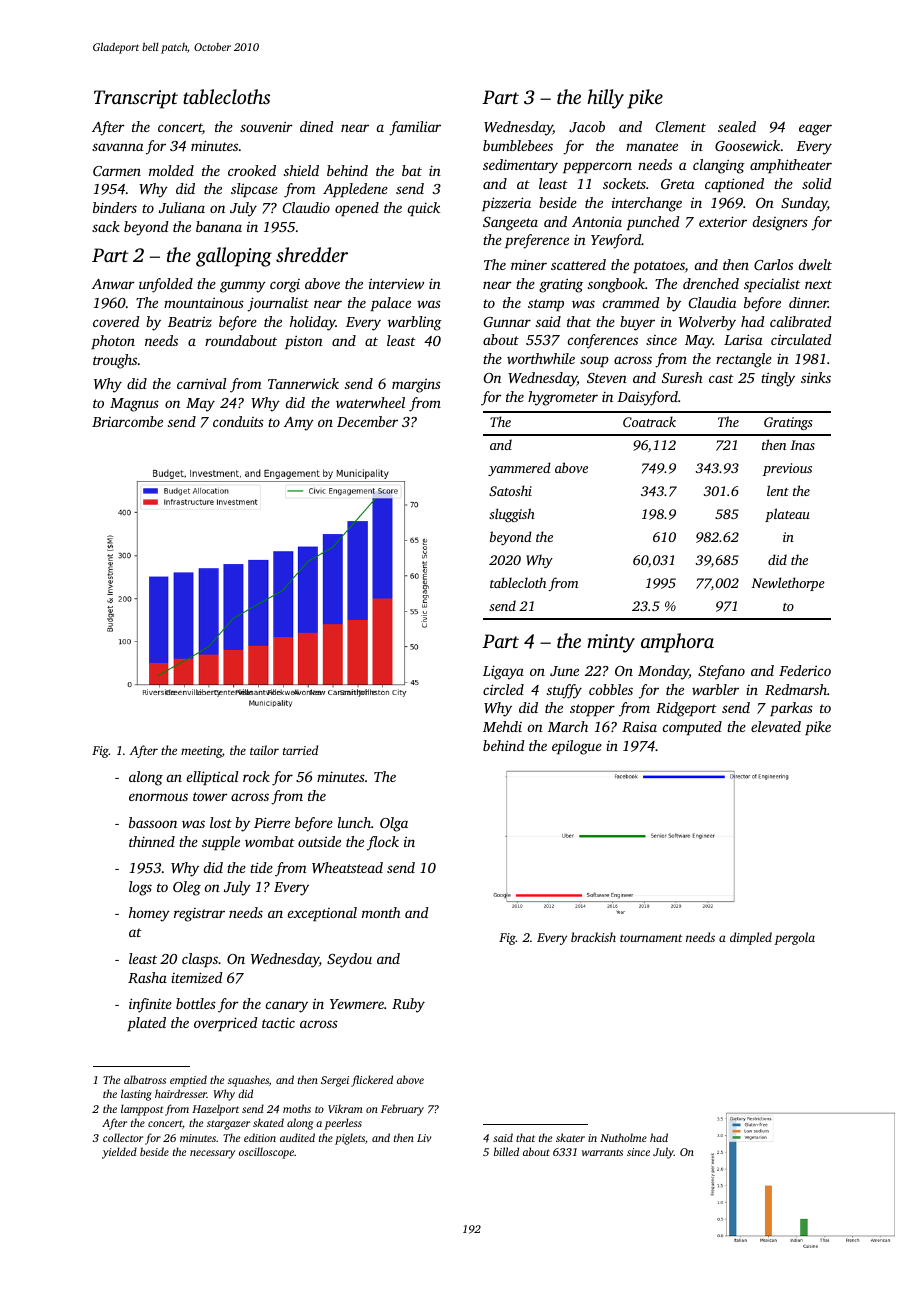 The height and width of the screenshot is (1311, 924). What do you see at coordinates (357, 1004) in the screenshot?
I see `Yewmere` at bounding box center [357, 1004].
